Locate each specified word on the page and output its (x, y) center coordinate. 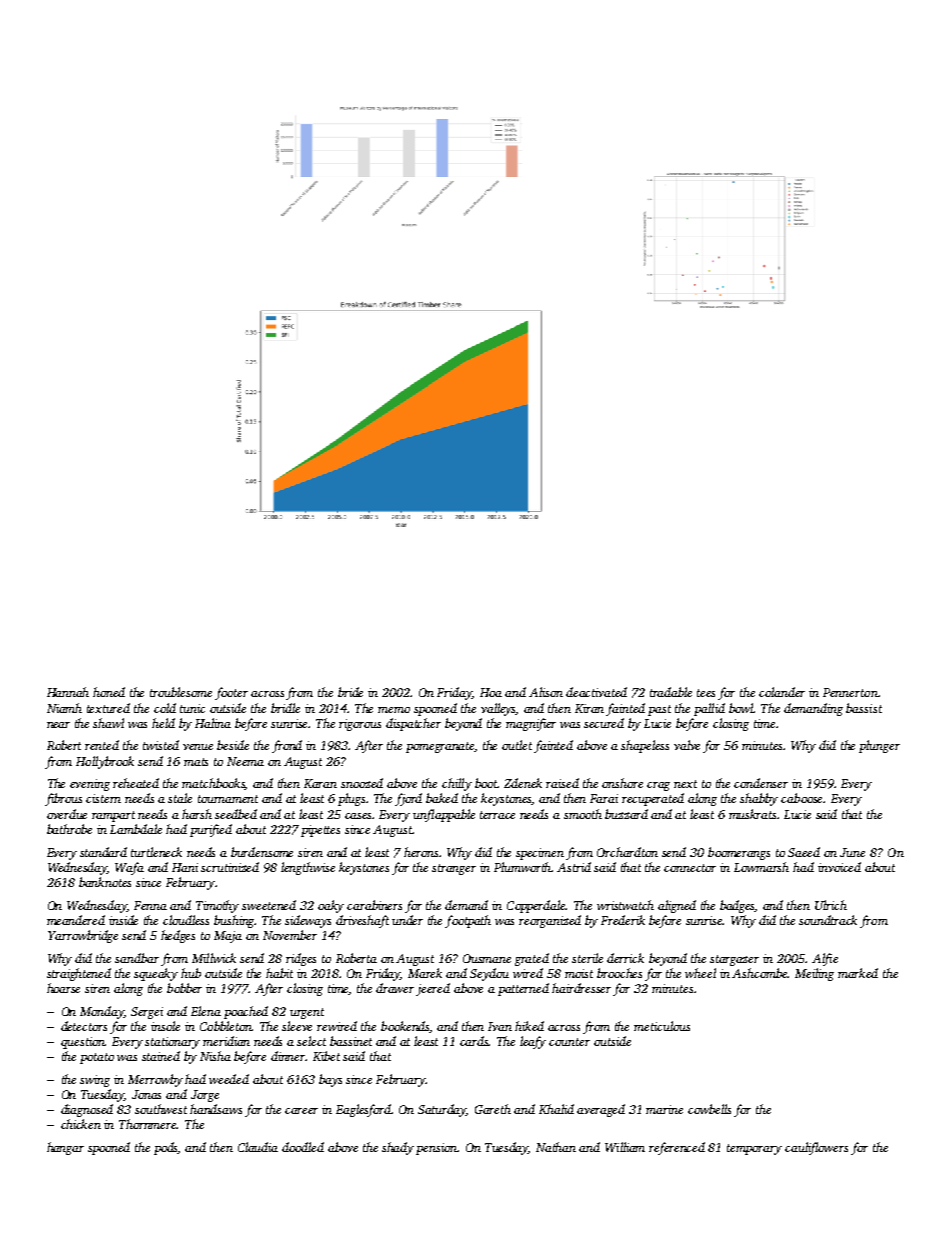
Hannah (68, 692)
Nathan (556, 1147)
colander (782, 692)
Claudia (258, 1147)
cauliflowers (816, 1148)
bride (350, 692)
